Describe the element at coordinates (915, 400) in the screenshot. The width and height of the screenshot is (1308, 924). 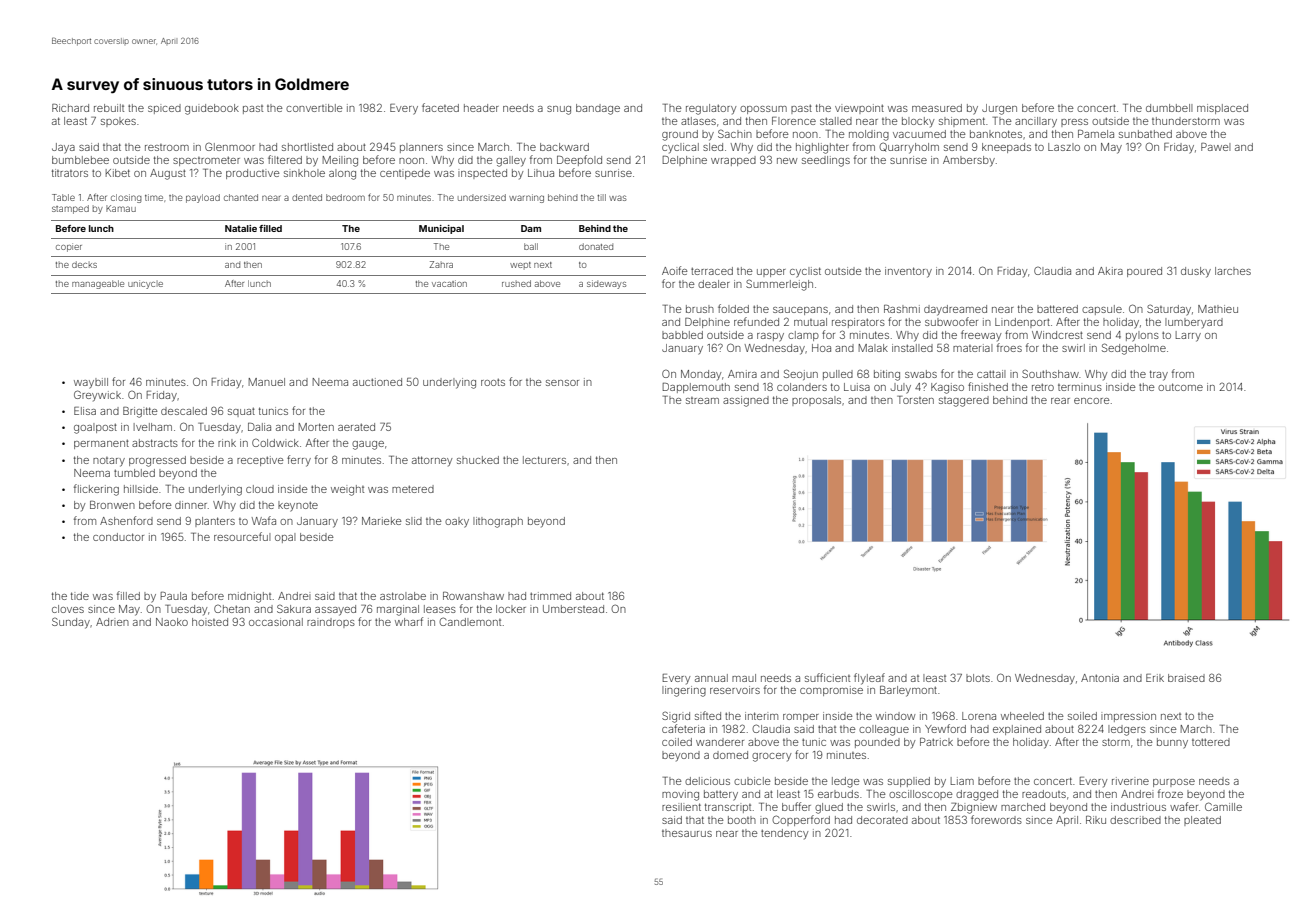
I see `Torsten` at that location.
